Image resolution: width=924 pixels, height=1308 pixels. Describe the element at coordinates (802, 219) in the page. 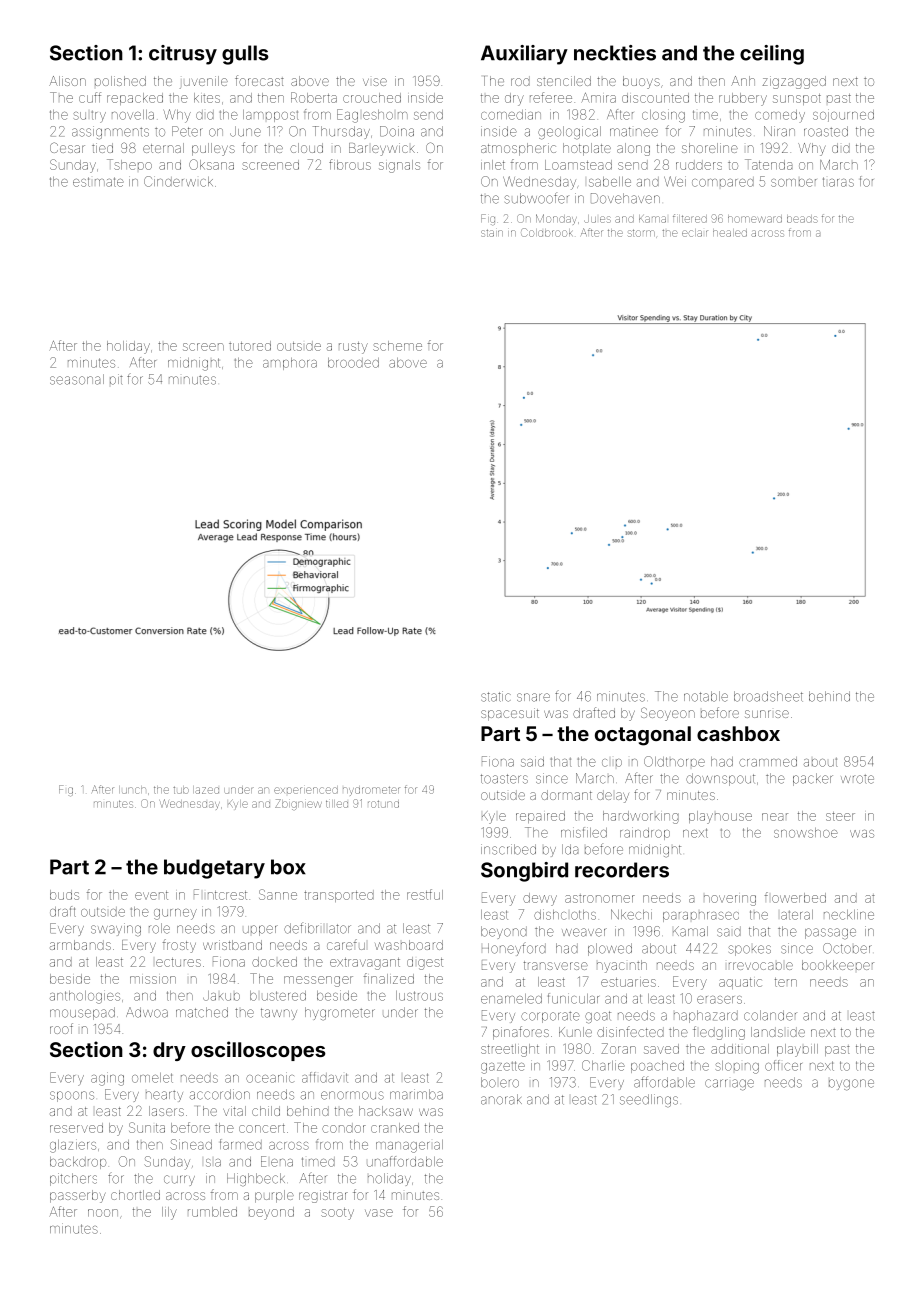

I see `beads` at that location.
